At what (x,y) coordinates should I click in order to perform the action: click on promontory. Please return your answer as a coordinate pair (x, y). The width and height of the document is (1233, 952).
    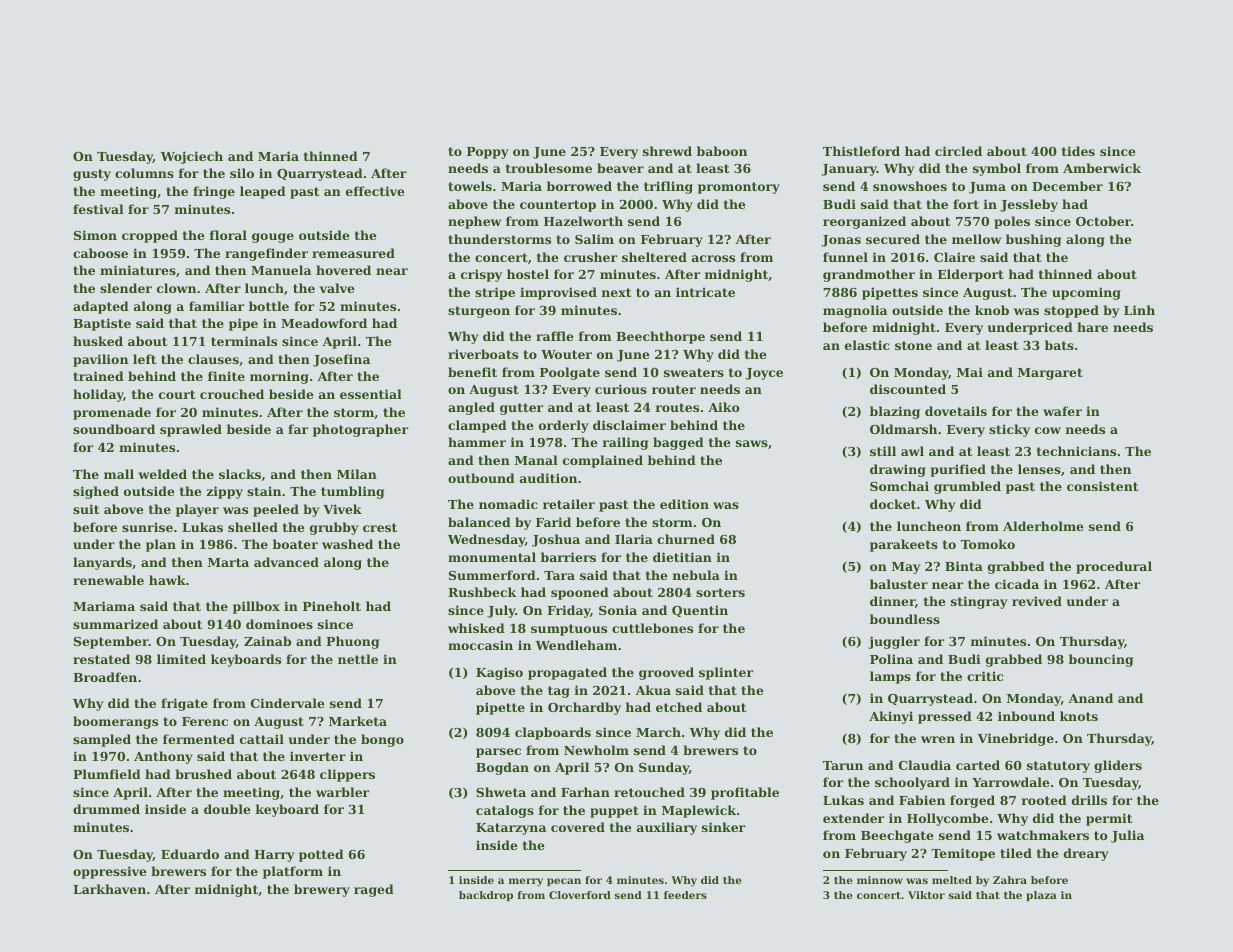
    Looking at the image, I should click on (739, 188).
